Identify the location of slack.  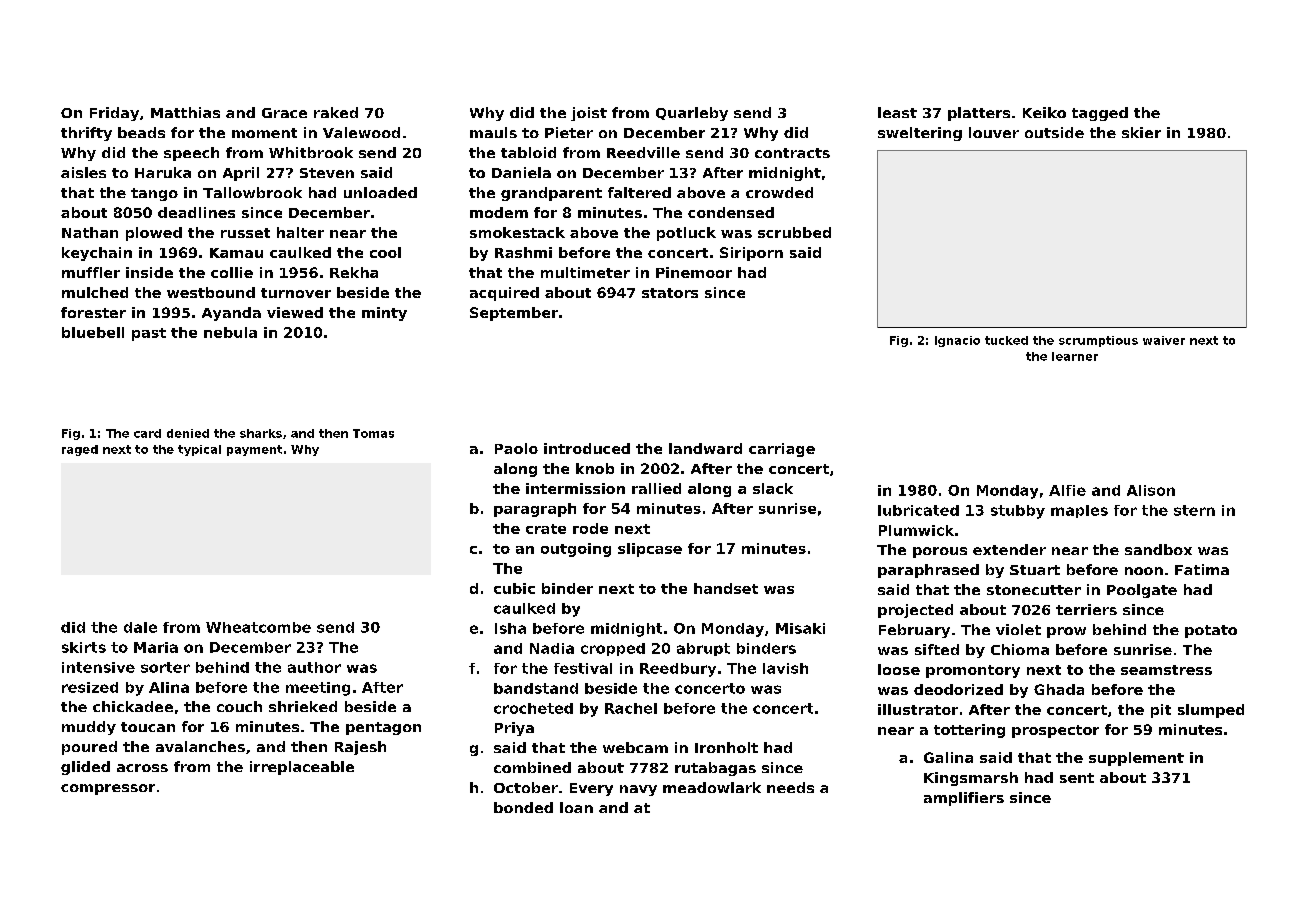
(773, 488).
